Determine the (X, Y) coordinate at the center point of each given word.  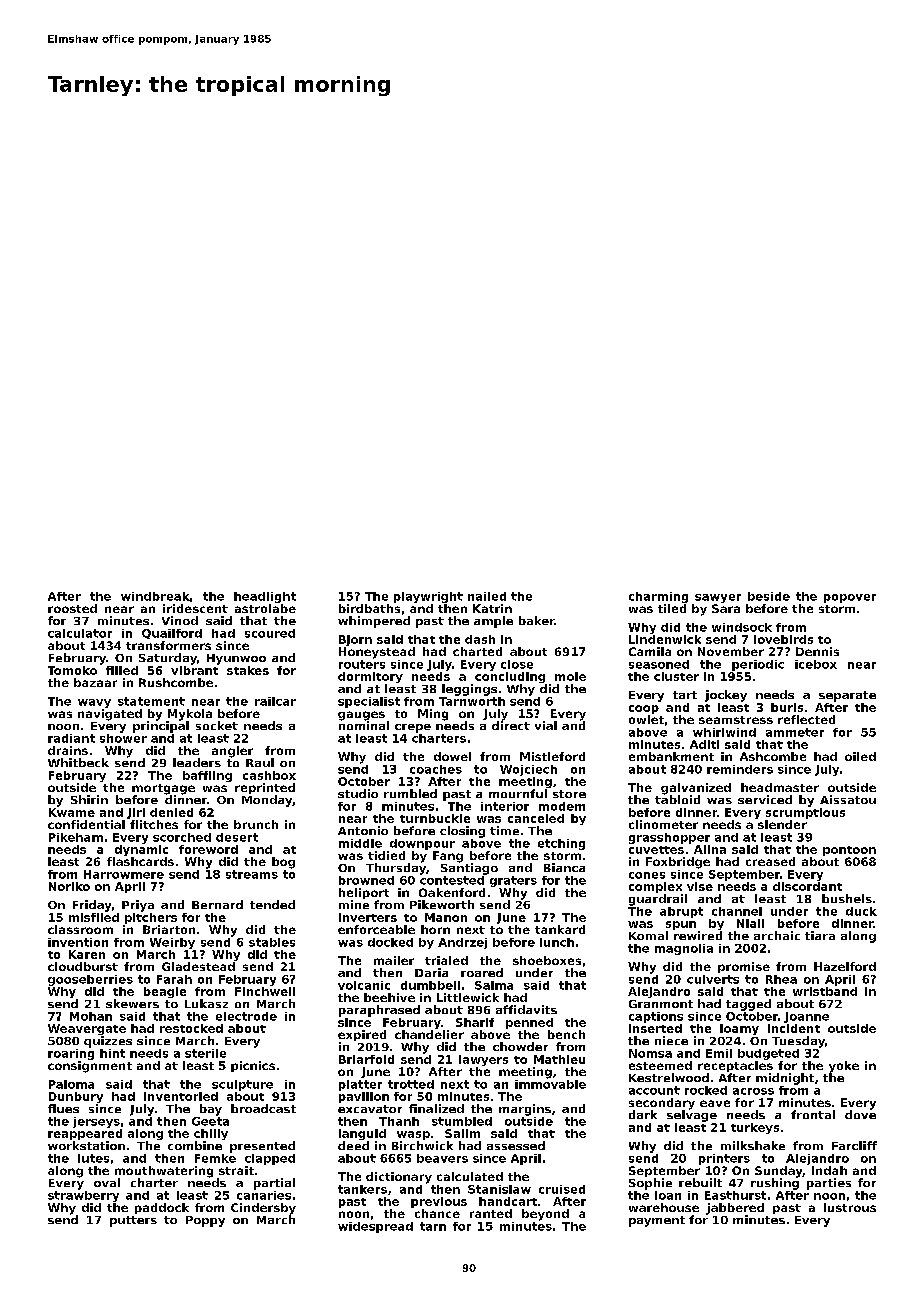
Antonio (363, 830)
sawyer (718, 598)
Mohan (91, 1016)
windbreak (155, 596)
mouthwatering (164, 1172)
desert (237, 837)
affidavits (526, 1009)
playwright (428, 597)
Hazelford (845, 966)
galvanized (696, 789)
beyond (545, 1215)
